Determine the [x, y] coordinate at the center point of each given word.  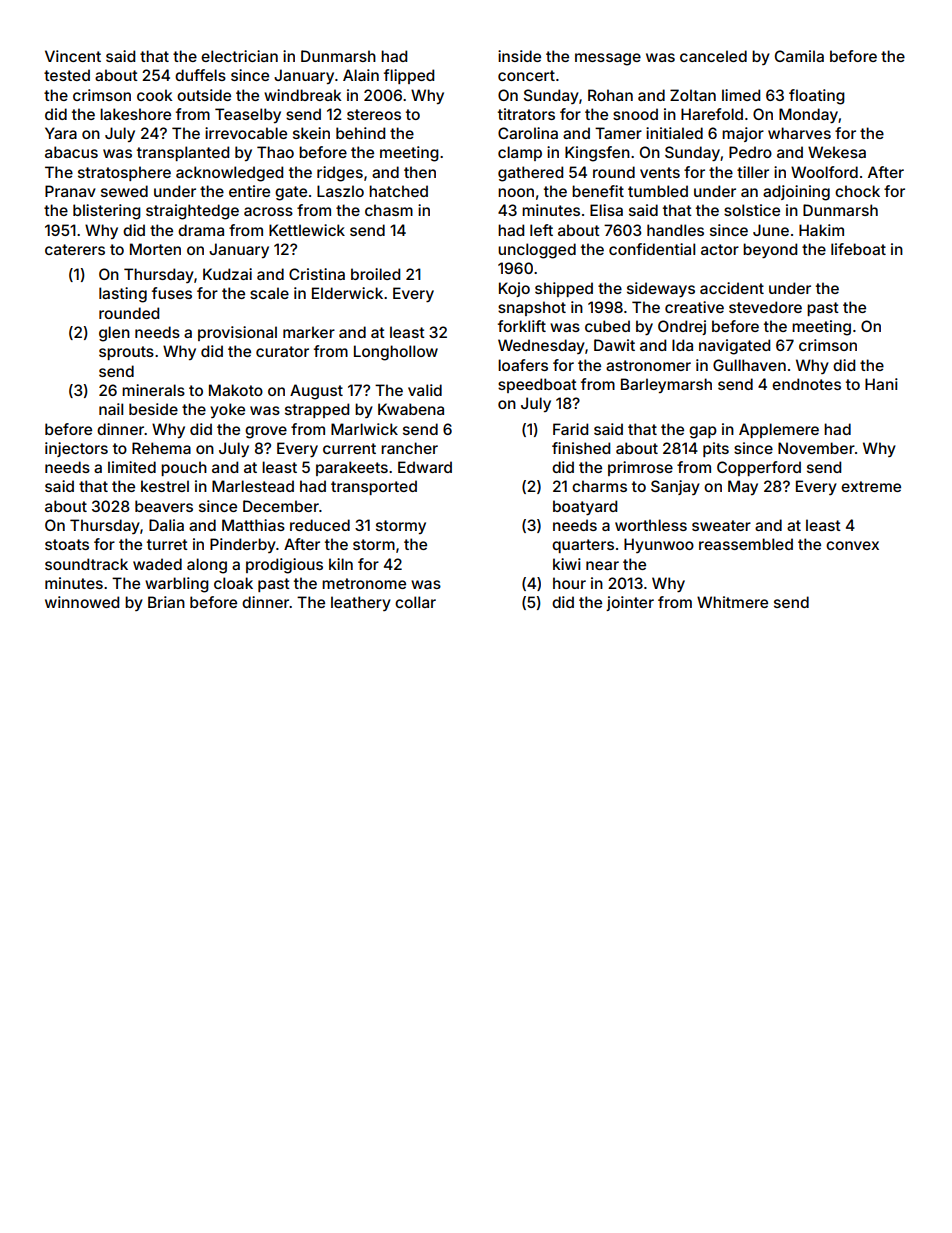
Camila [799, 56]
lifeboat [858, 249]
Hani [881, 384]
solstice [752, 210]
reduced [320, 525]
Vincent [73, 56]
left [541, 230]
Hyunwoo [659, 545]
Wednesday [541, 346]
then [420, 172]
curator [282, 351]
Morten [155, 249]
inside [519, 56]
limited [132, 467]
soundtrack [86, 564]
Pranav [70, 191]
